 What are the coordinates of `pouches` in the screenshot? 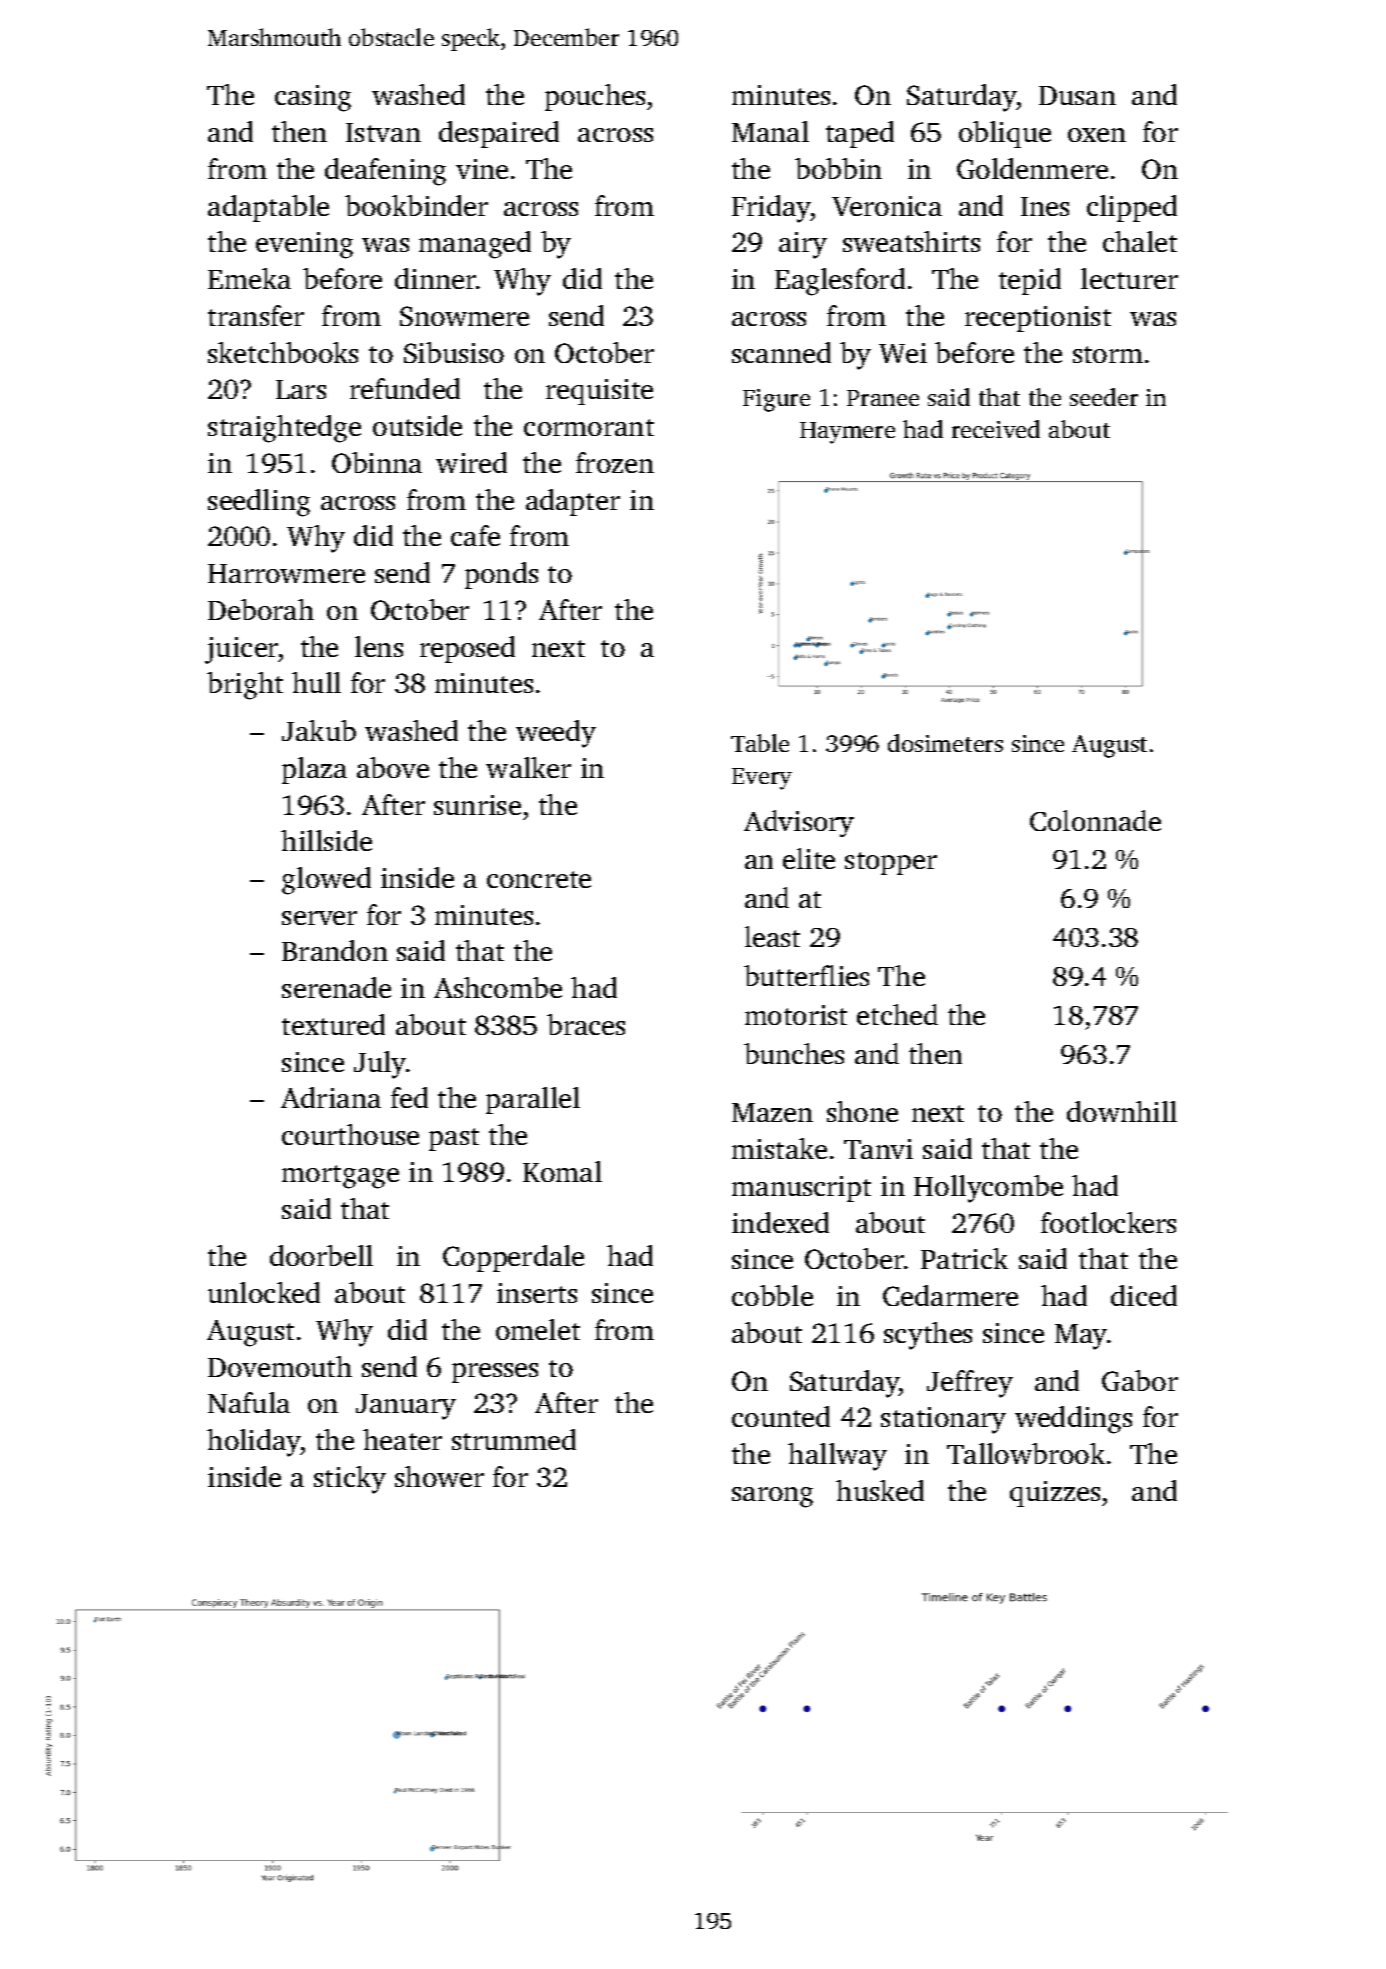 It's located at (595, 97).
